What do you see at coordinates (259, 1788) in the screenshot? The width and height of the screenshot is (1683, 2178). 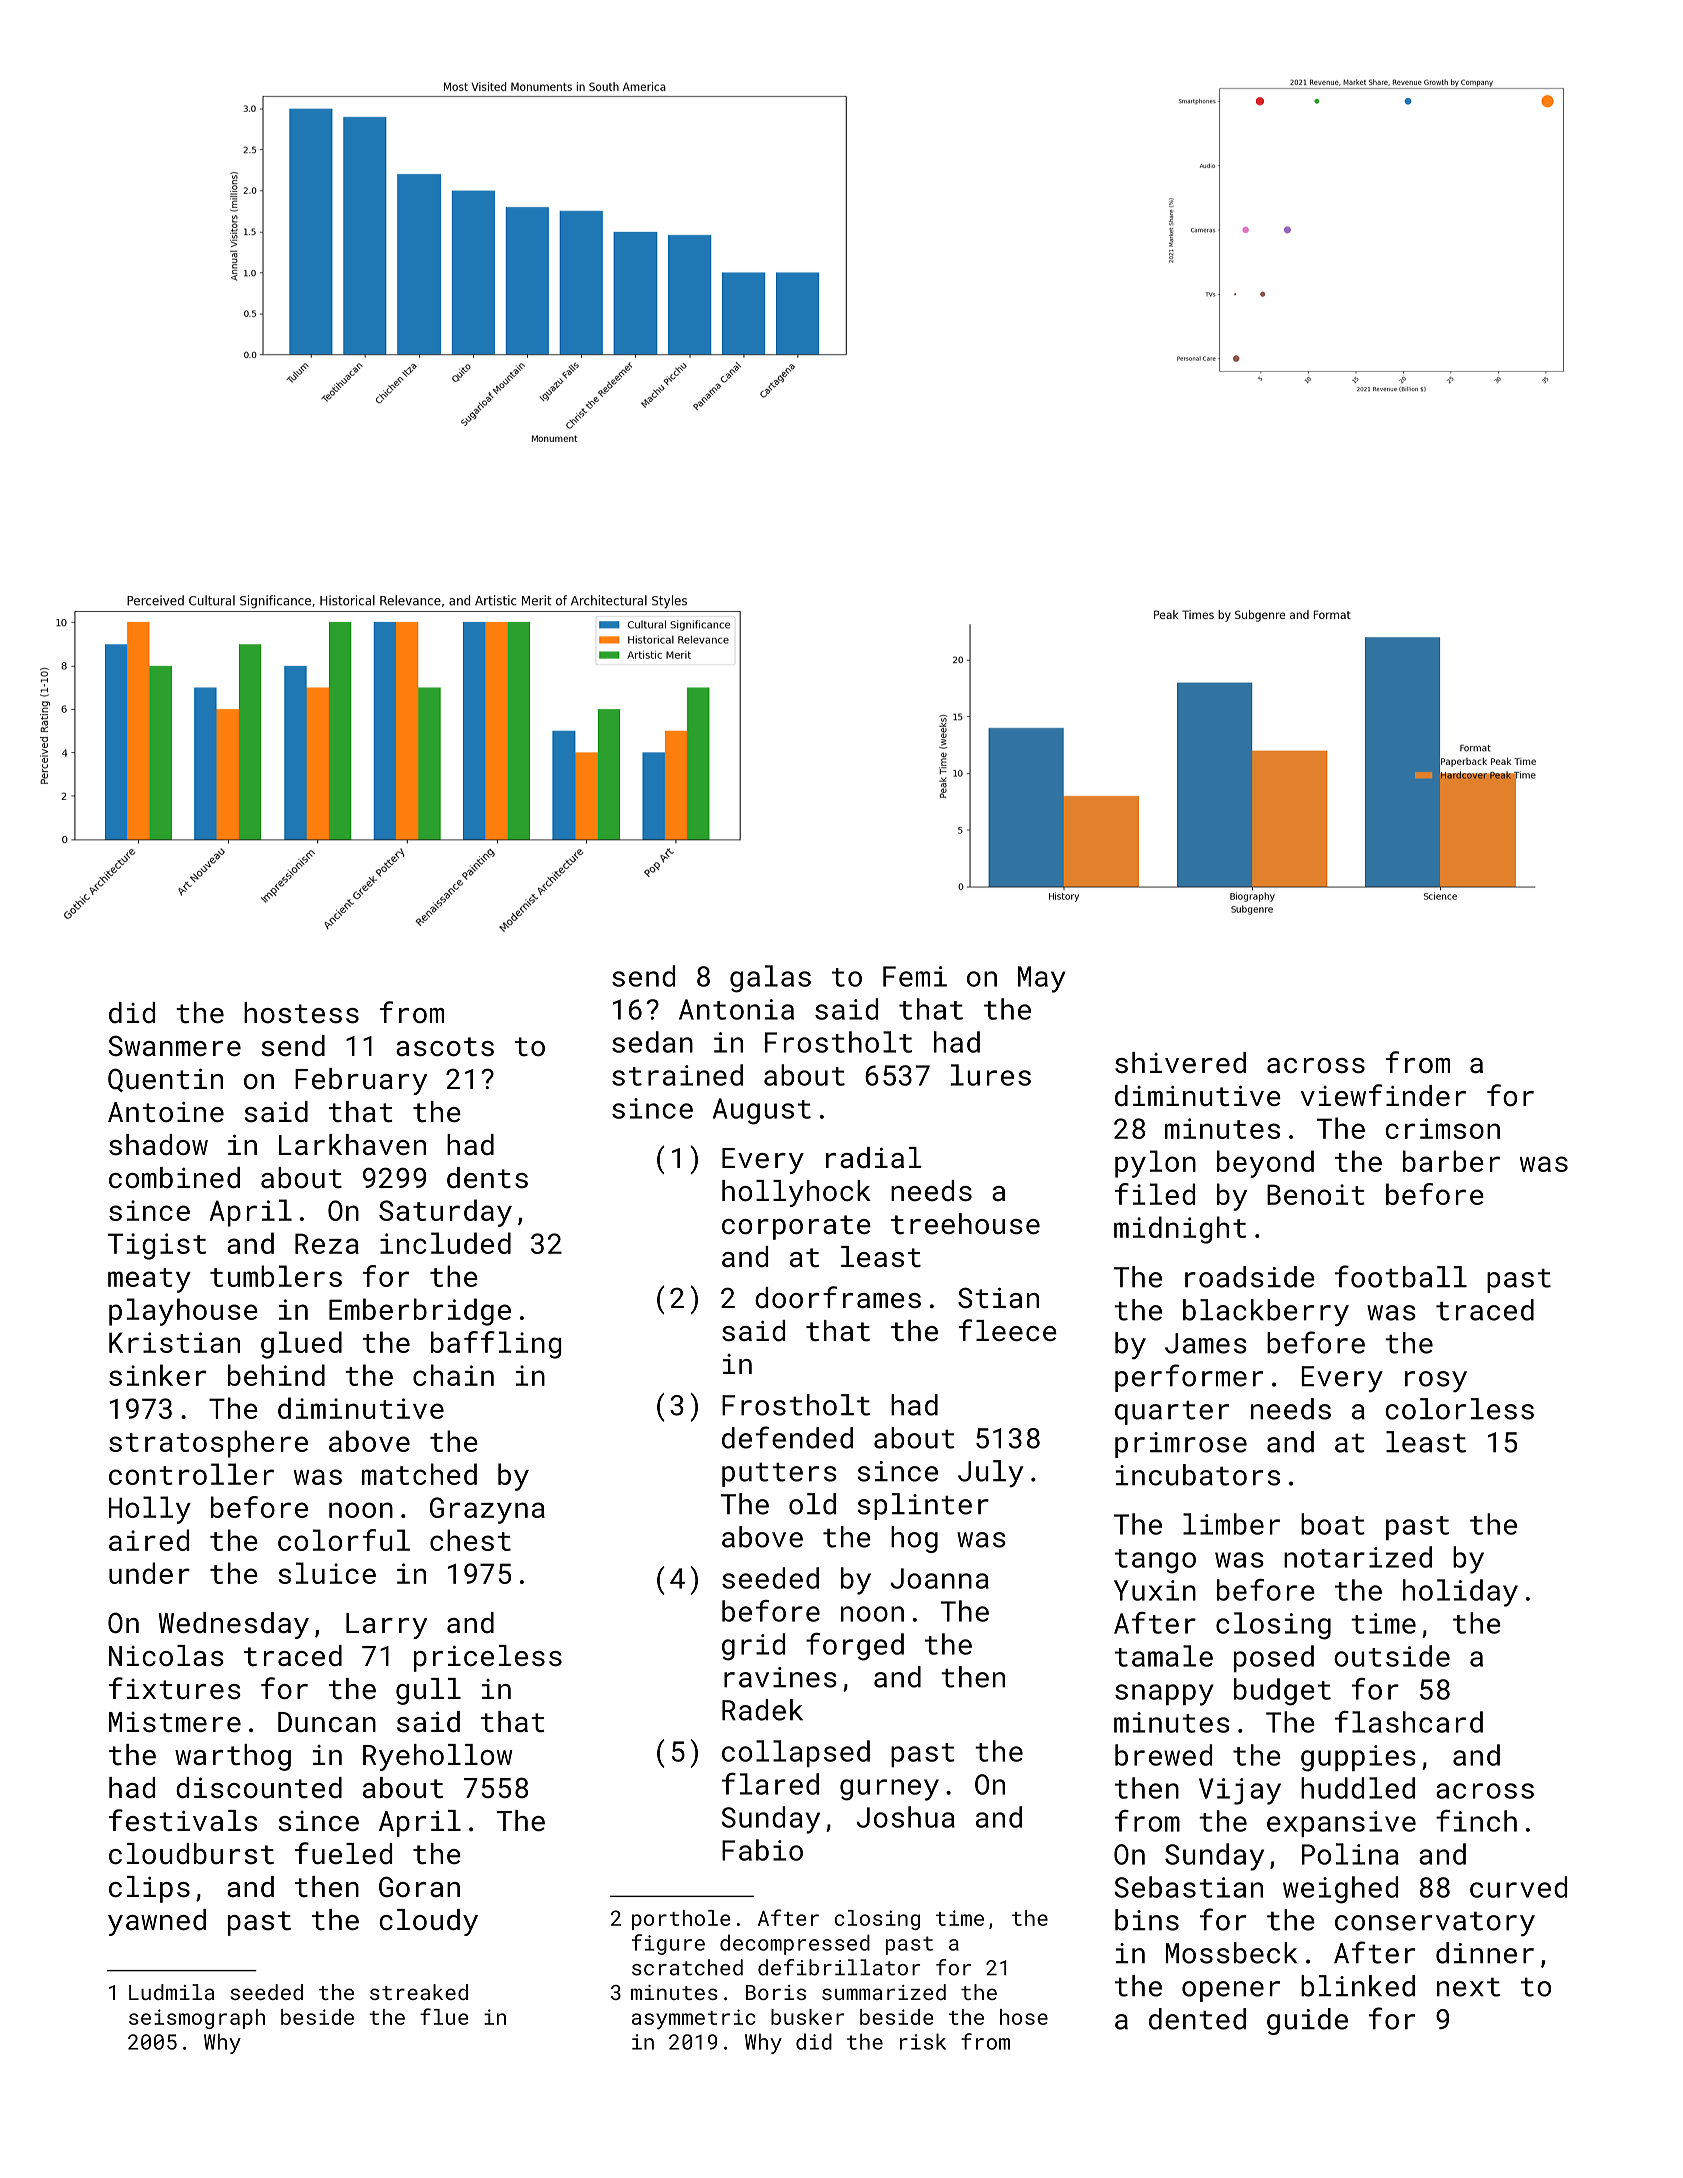 I see `discounted` at bounding box center [259, 1788].
